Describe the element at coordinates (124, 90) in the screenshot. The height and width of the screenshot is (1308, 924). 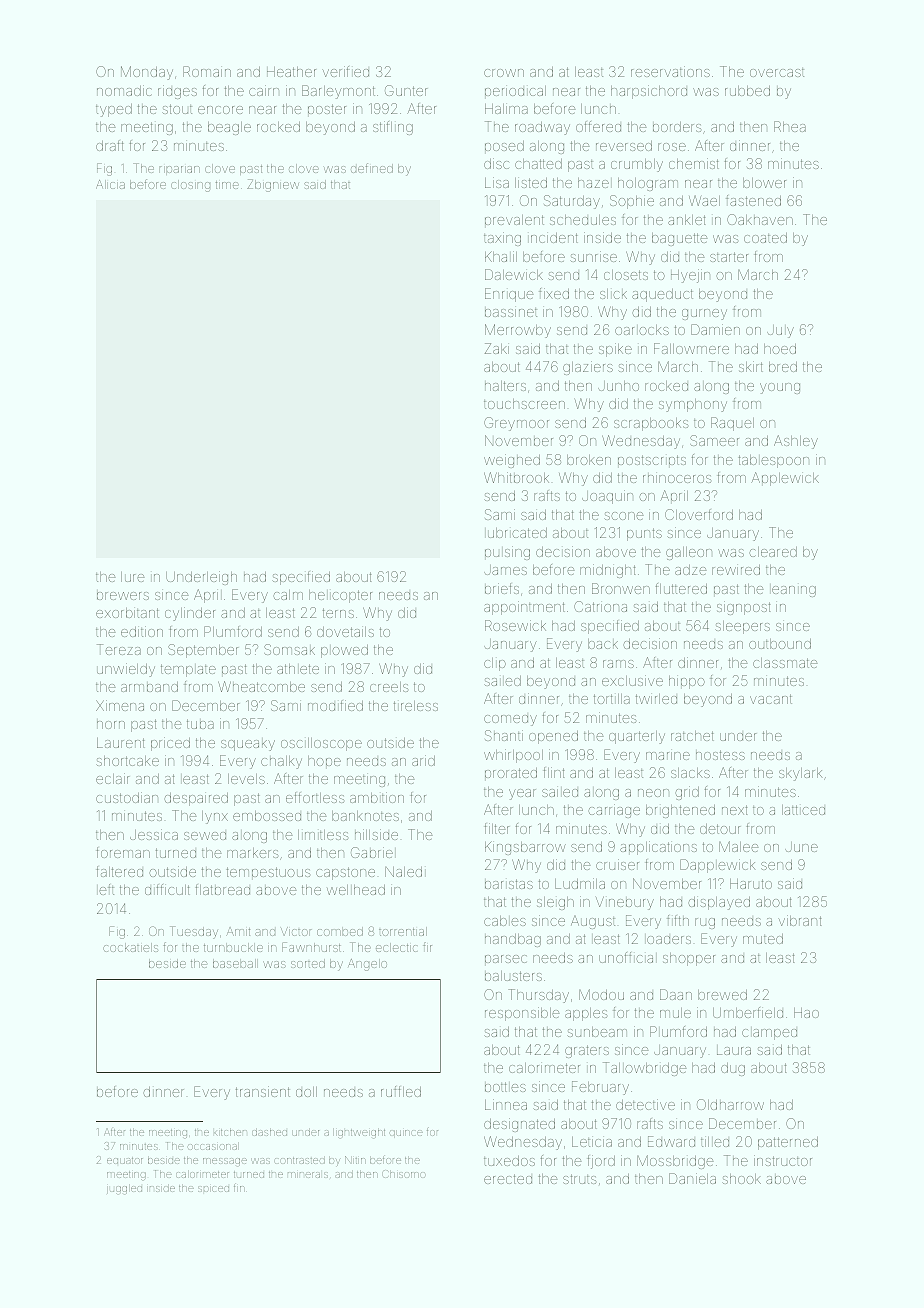
I see `nomadic` at that location.
